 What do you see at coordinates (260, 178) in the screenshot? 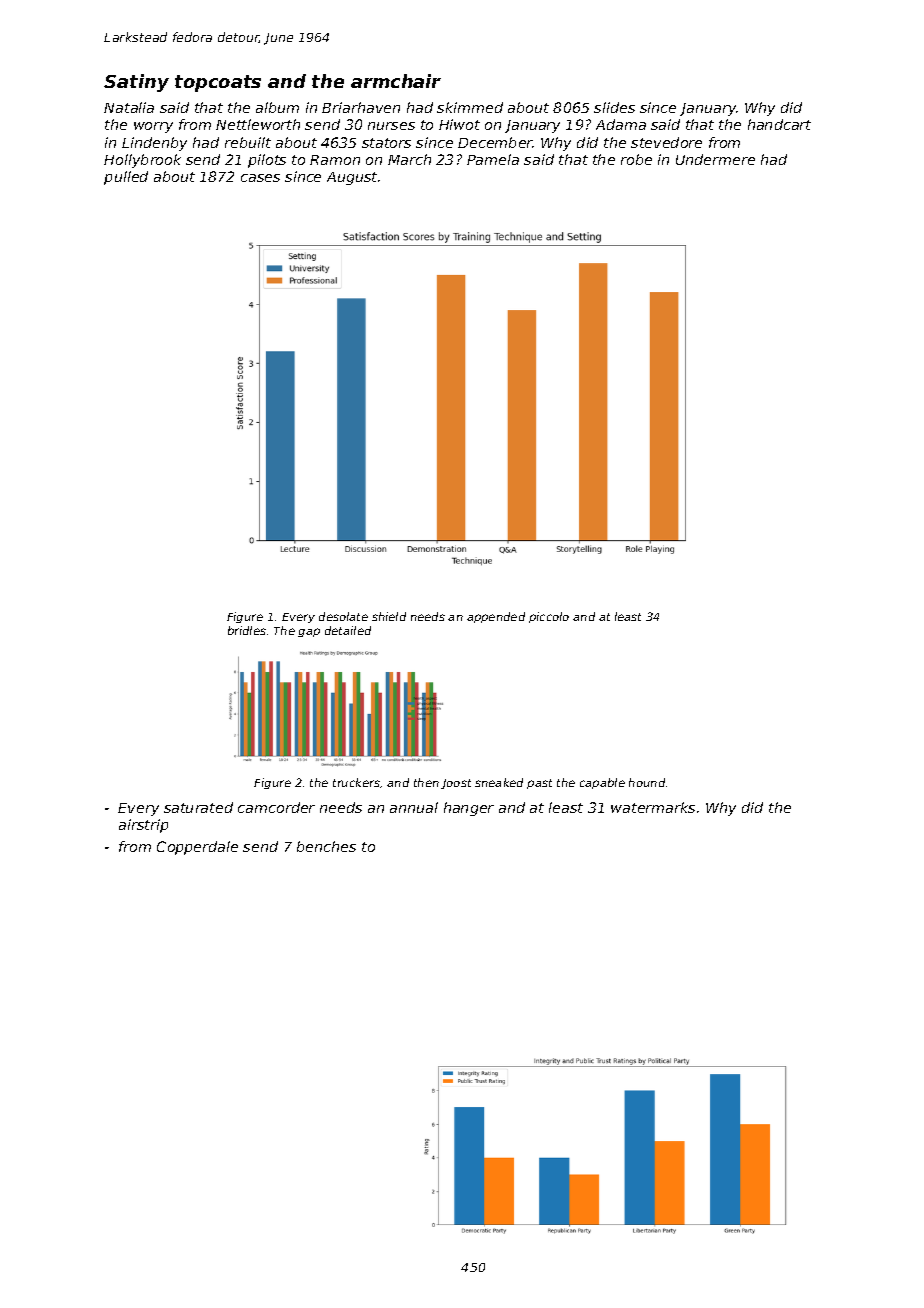
I see `cases` at bounding box center [260, 178].
